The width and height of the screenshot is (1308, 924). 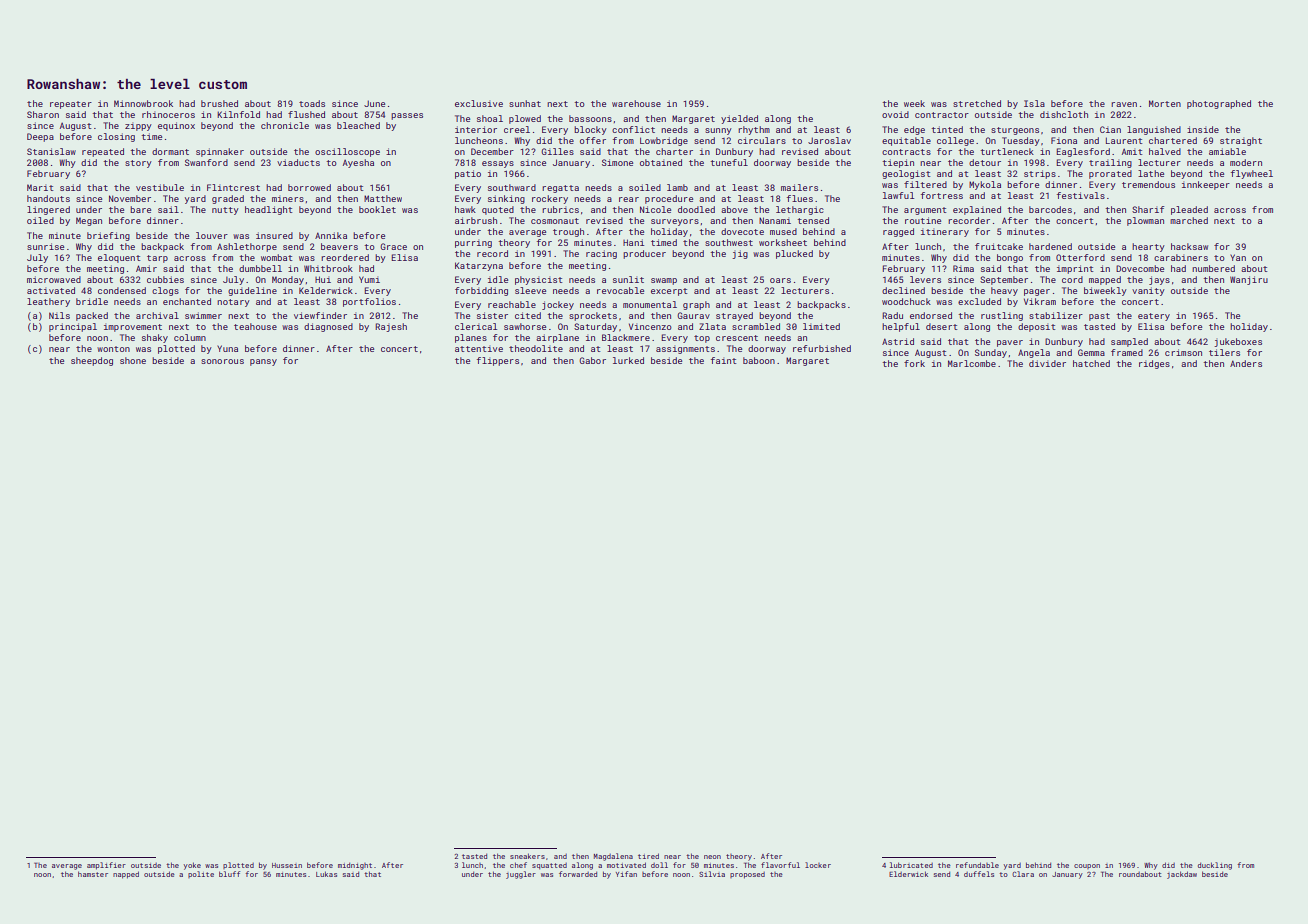 I want to click on refundable, so click(x=977, y=865).
